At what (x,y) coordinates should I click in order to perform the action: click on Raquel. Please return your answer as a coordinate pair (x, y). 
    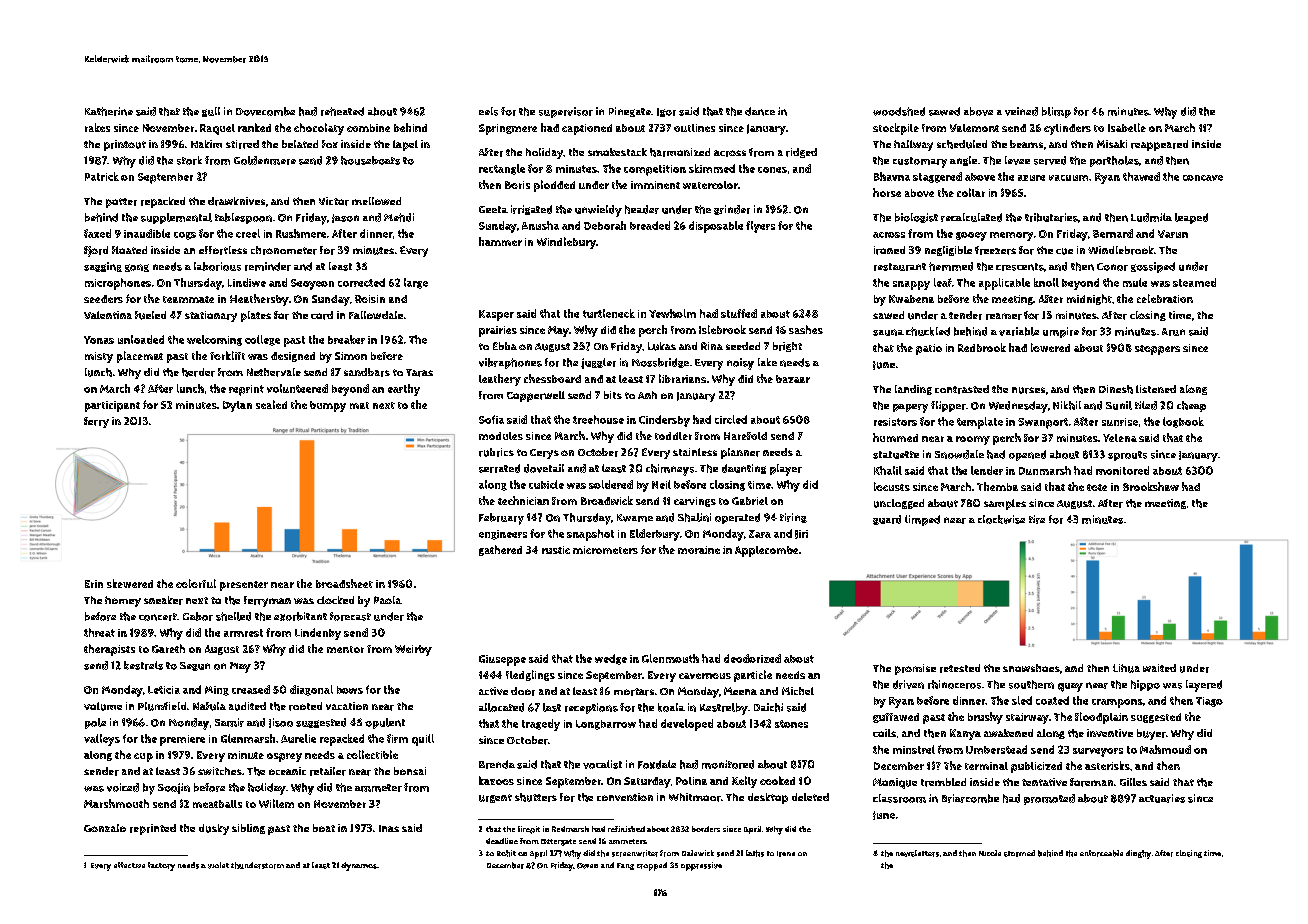
    Looking at the image, I should click on (217, 129).
